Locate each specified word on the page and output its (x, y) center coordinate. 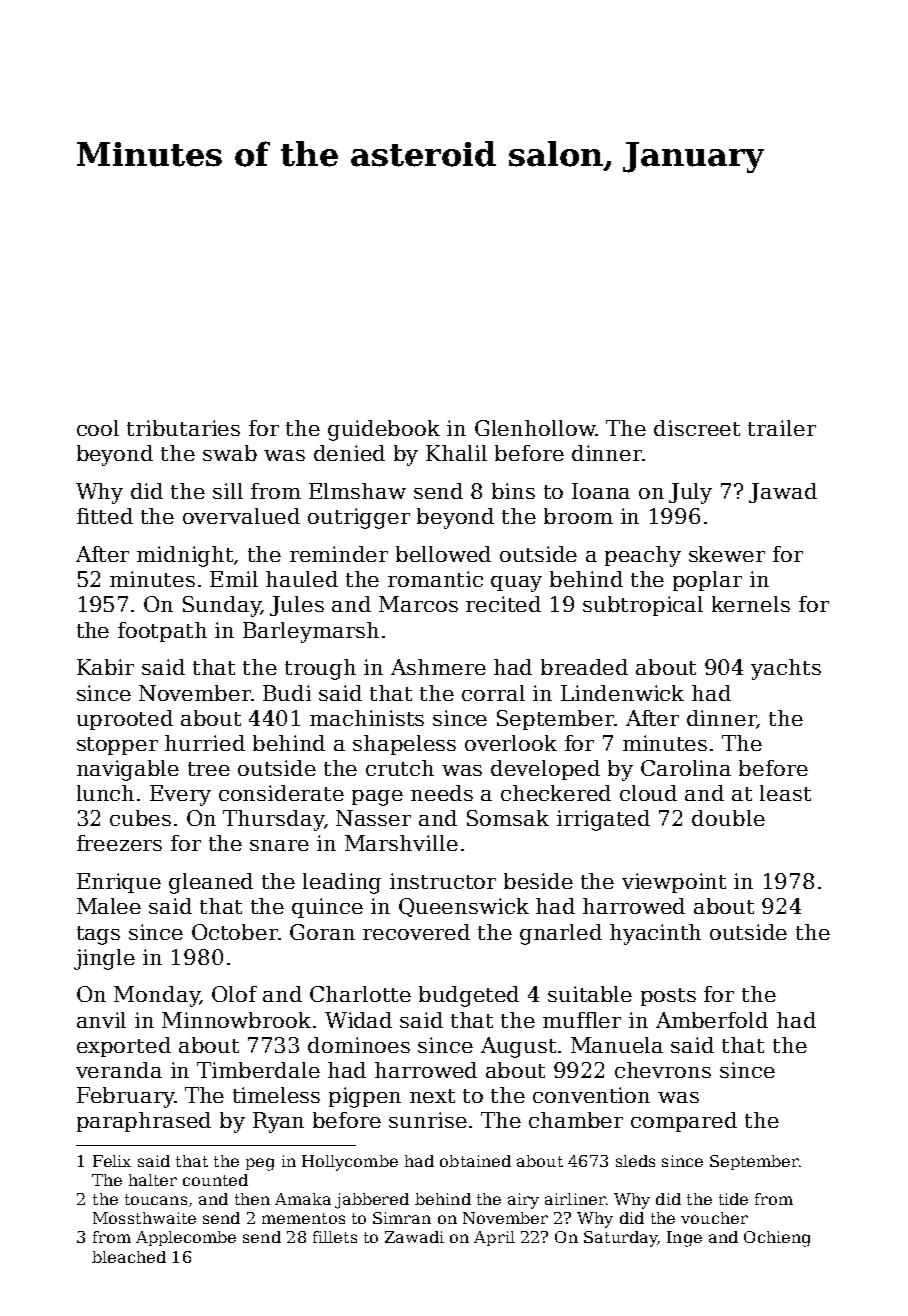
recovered (416, 932)
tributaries (183, 428)
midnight (186, 556)
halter (153, 1180)
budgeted (469, 996)
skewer (727, 554)
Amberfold (712, 1020)
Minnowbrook (236, 1020)
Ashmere (438, 667)
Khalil (456, 453)
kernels (751, 604)
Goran (322, 932)
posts (668, 997)
